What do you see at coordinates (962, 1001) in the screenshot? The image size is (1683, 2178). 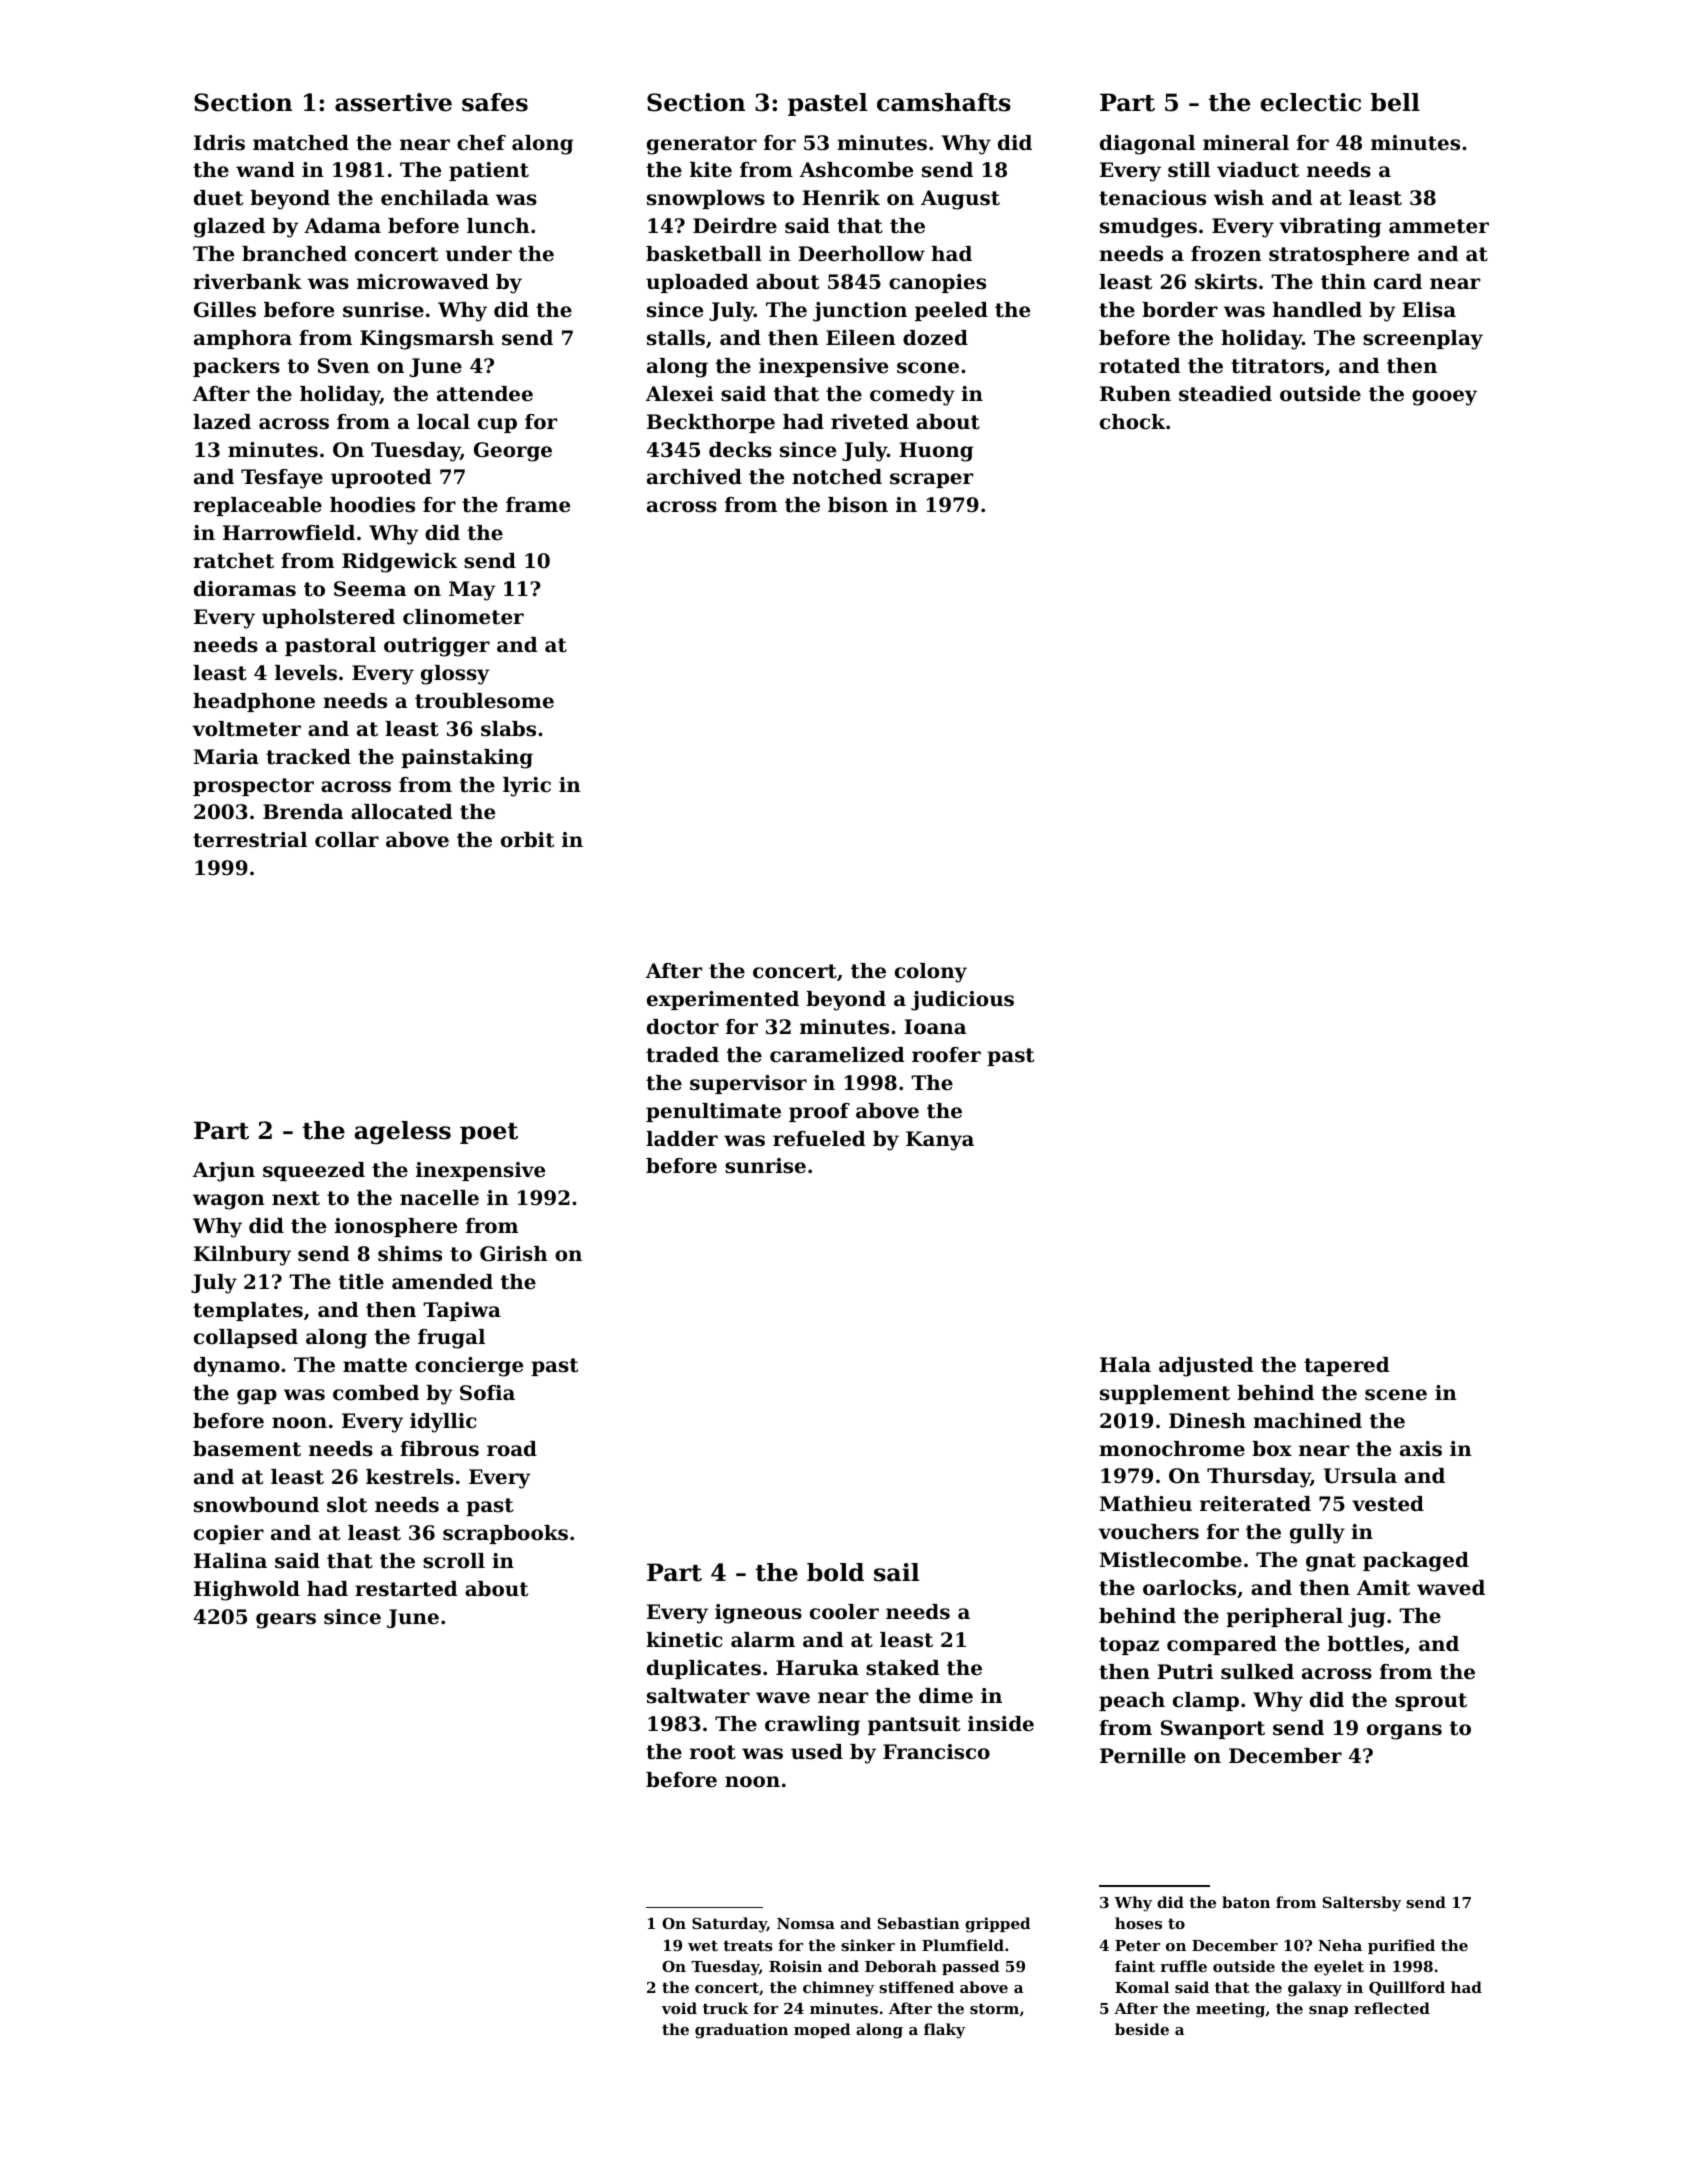 I see `judicious` at bounding box center [962, 1001].
